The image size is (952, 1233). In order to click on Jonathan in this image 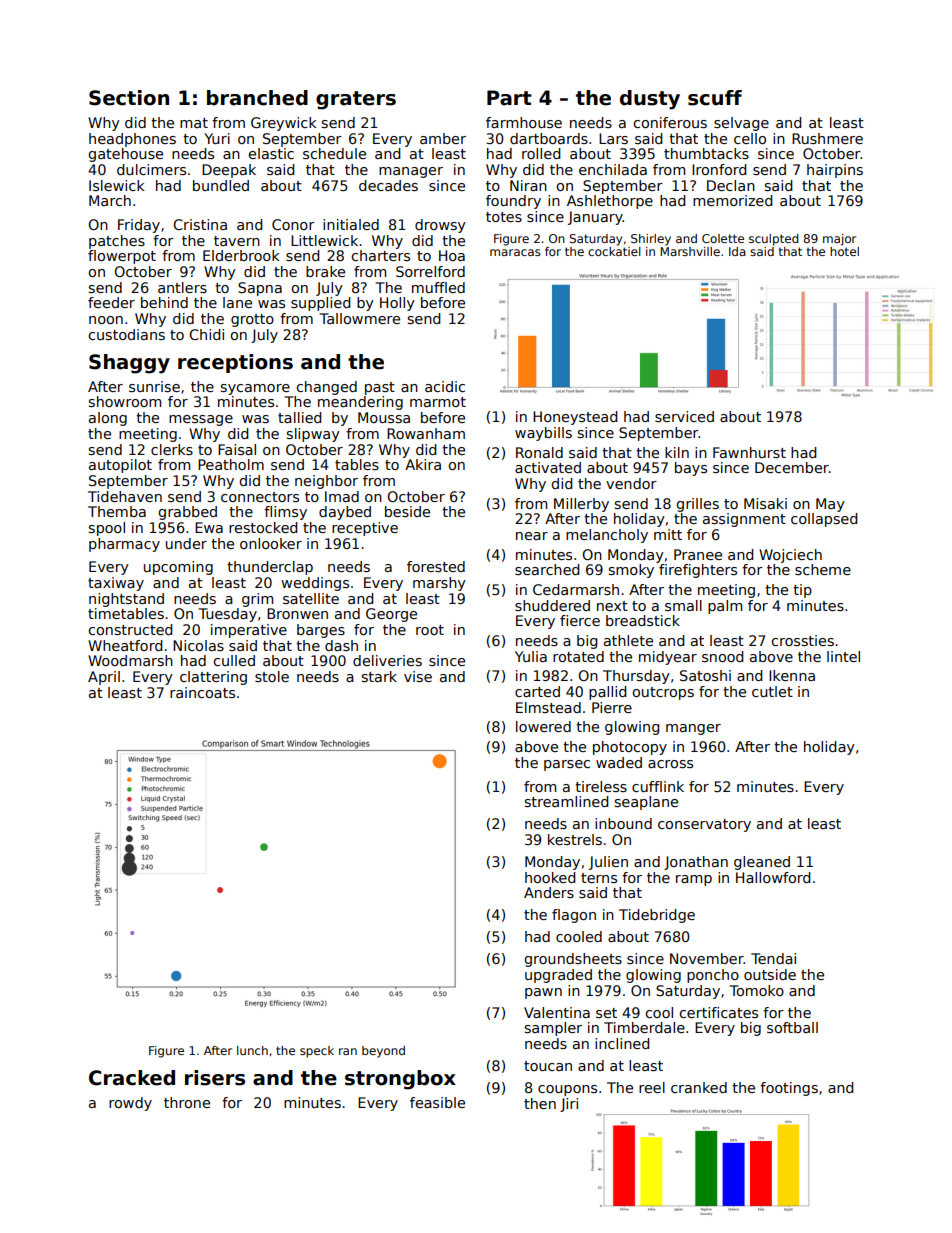, I will do `click(696, 863)`.
